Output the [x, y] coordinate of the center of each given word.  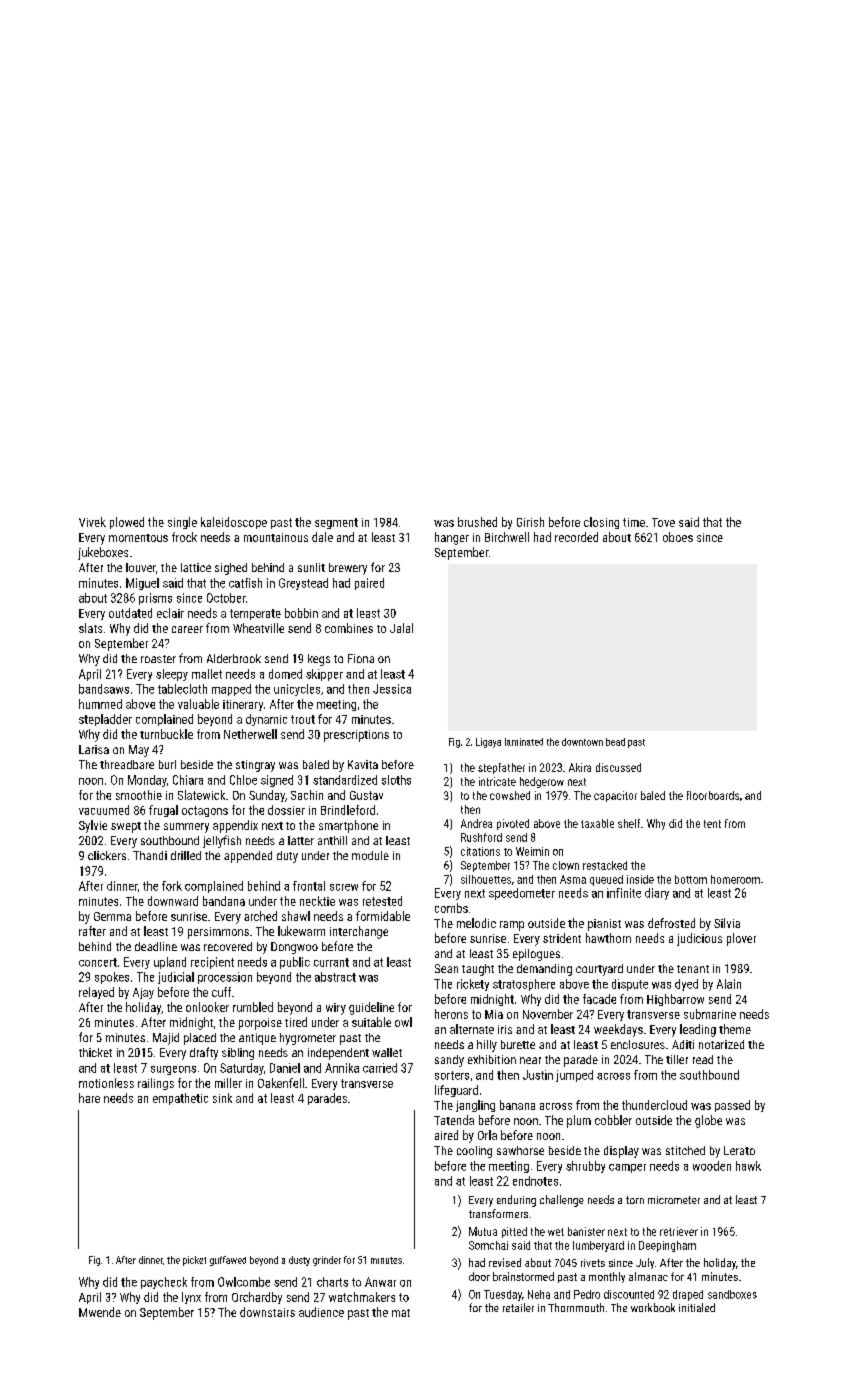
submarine [710, 1014]
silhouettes [486, 879]
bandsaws [104, 689]
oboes [678, 537]
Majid [166, 1039]
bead [615, 742]
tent [712, 824]
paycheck [164, 1283]
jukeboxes [103, 553]
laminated [524, 742]
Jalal [401, 628]
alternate [472, 1029]
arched [260, 916]
